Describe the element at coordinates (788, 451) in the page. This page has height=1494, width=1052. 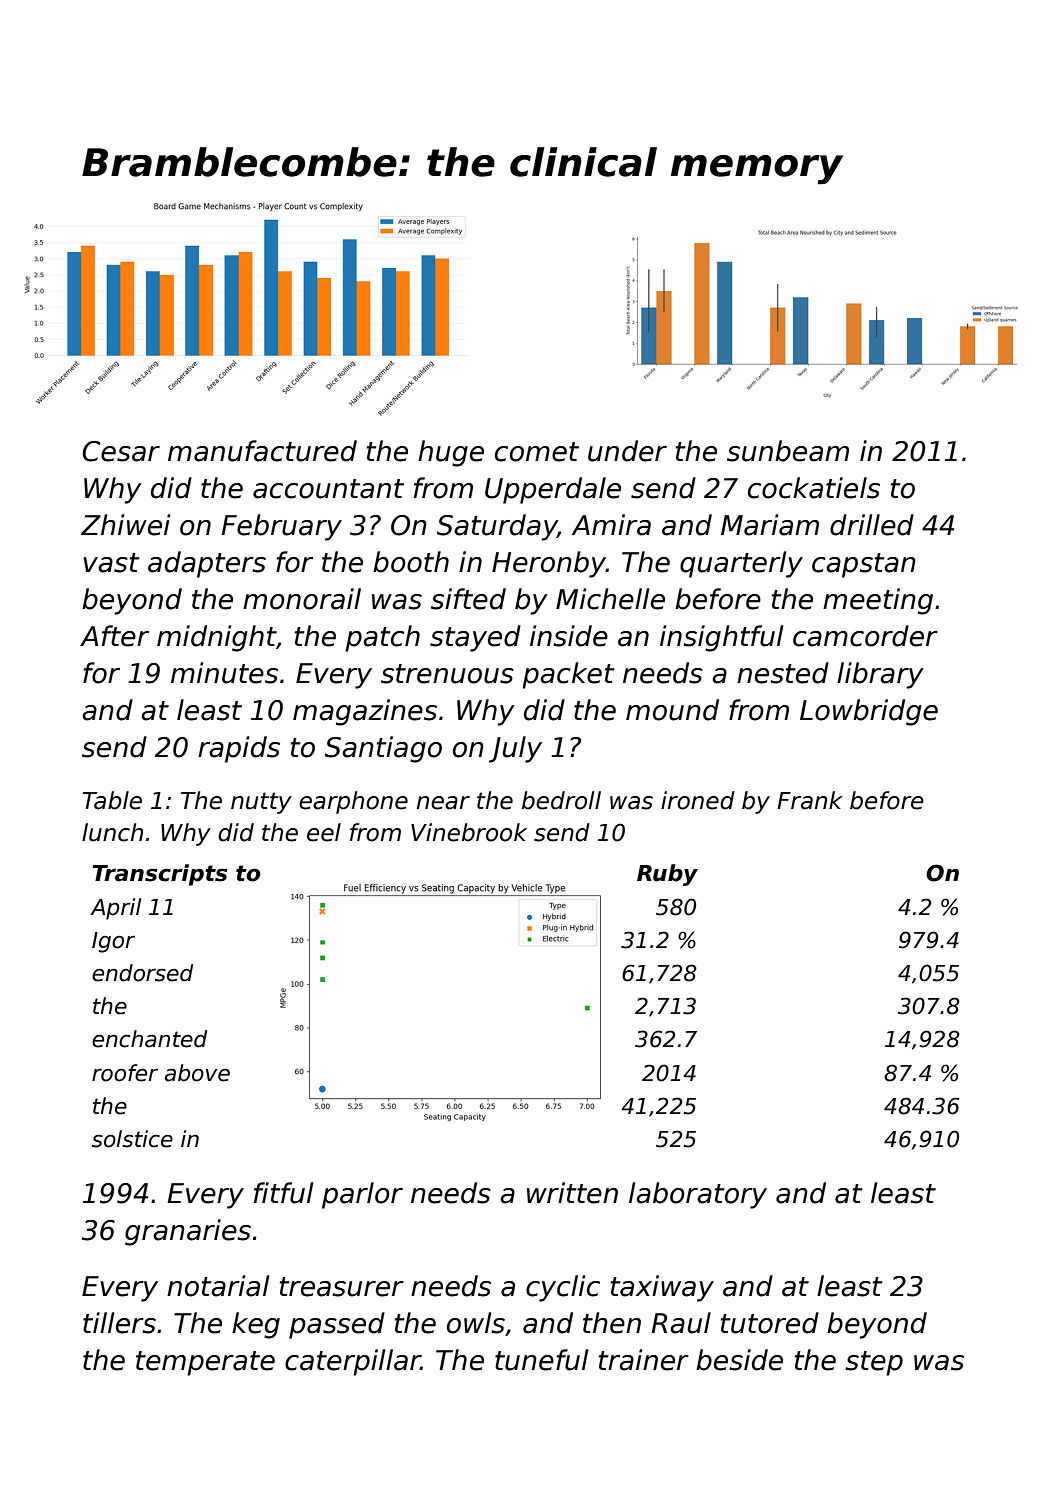
I see `sunbeam` at that location.
